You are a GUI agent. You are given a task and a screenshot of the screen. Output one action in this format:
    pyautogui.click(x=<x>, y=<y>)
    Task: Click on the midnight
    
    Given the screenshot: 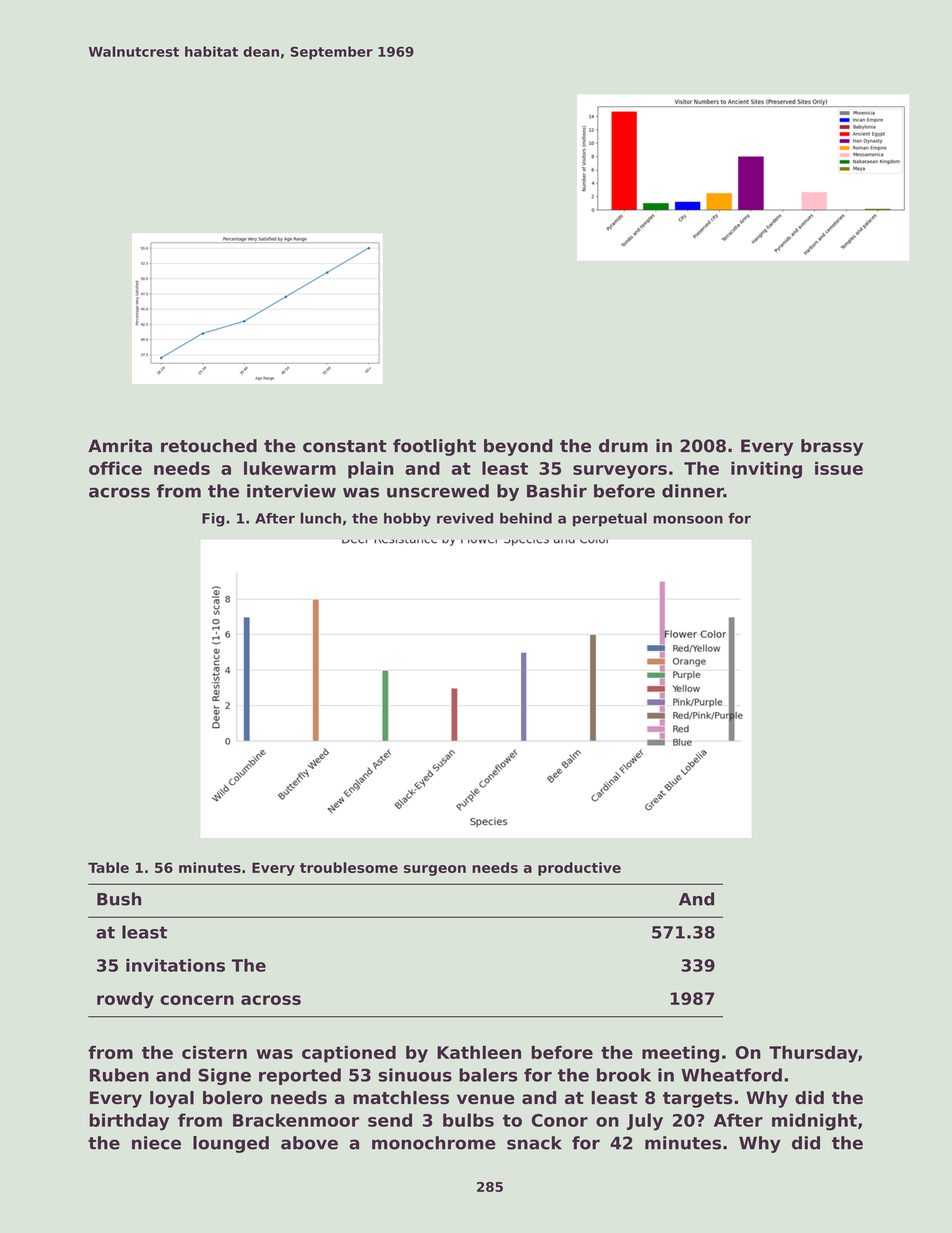 What is the action you would take?
    pyautogui.click(x=814, y=1122)
